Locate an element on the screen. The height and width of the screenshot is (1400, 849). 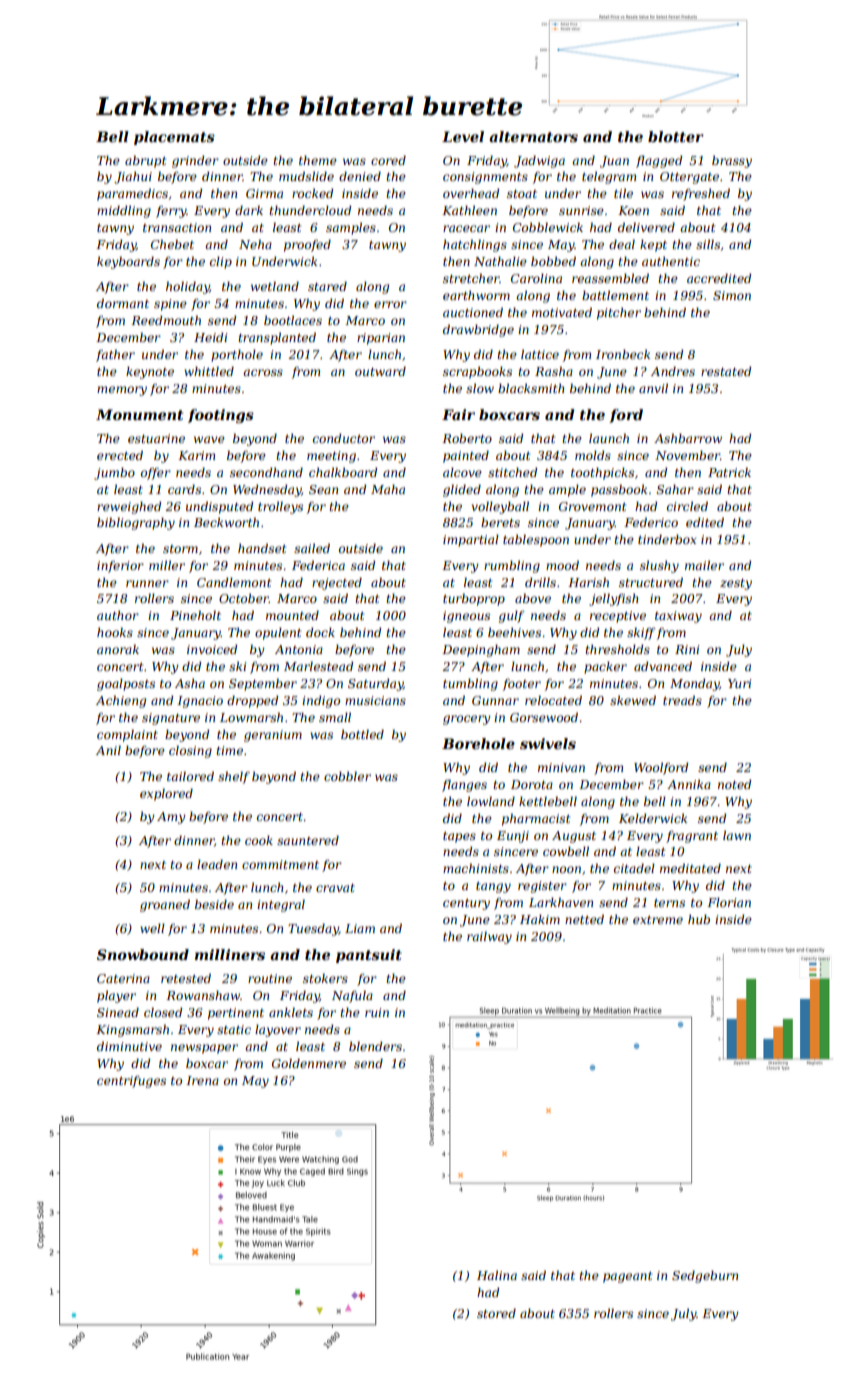
centrifuges is located at coordinates (131, 1082).
